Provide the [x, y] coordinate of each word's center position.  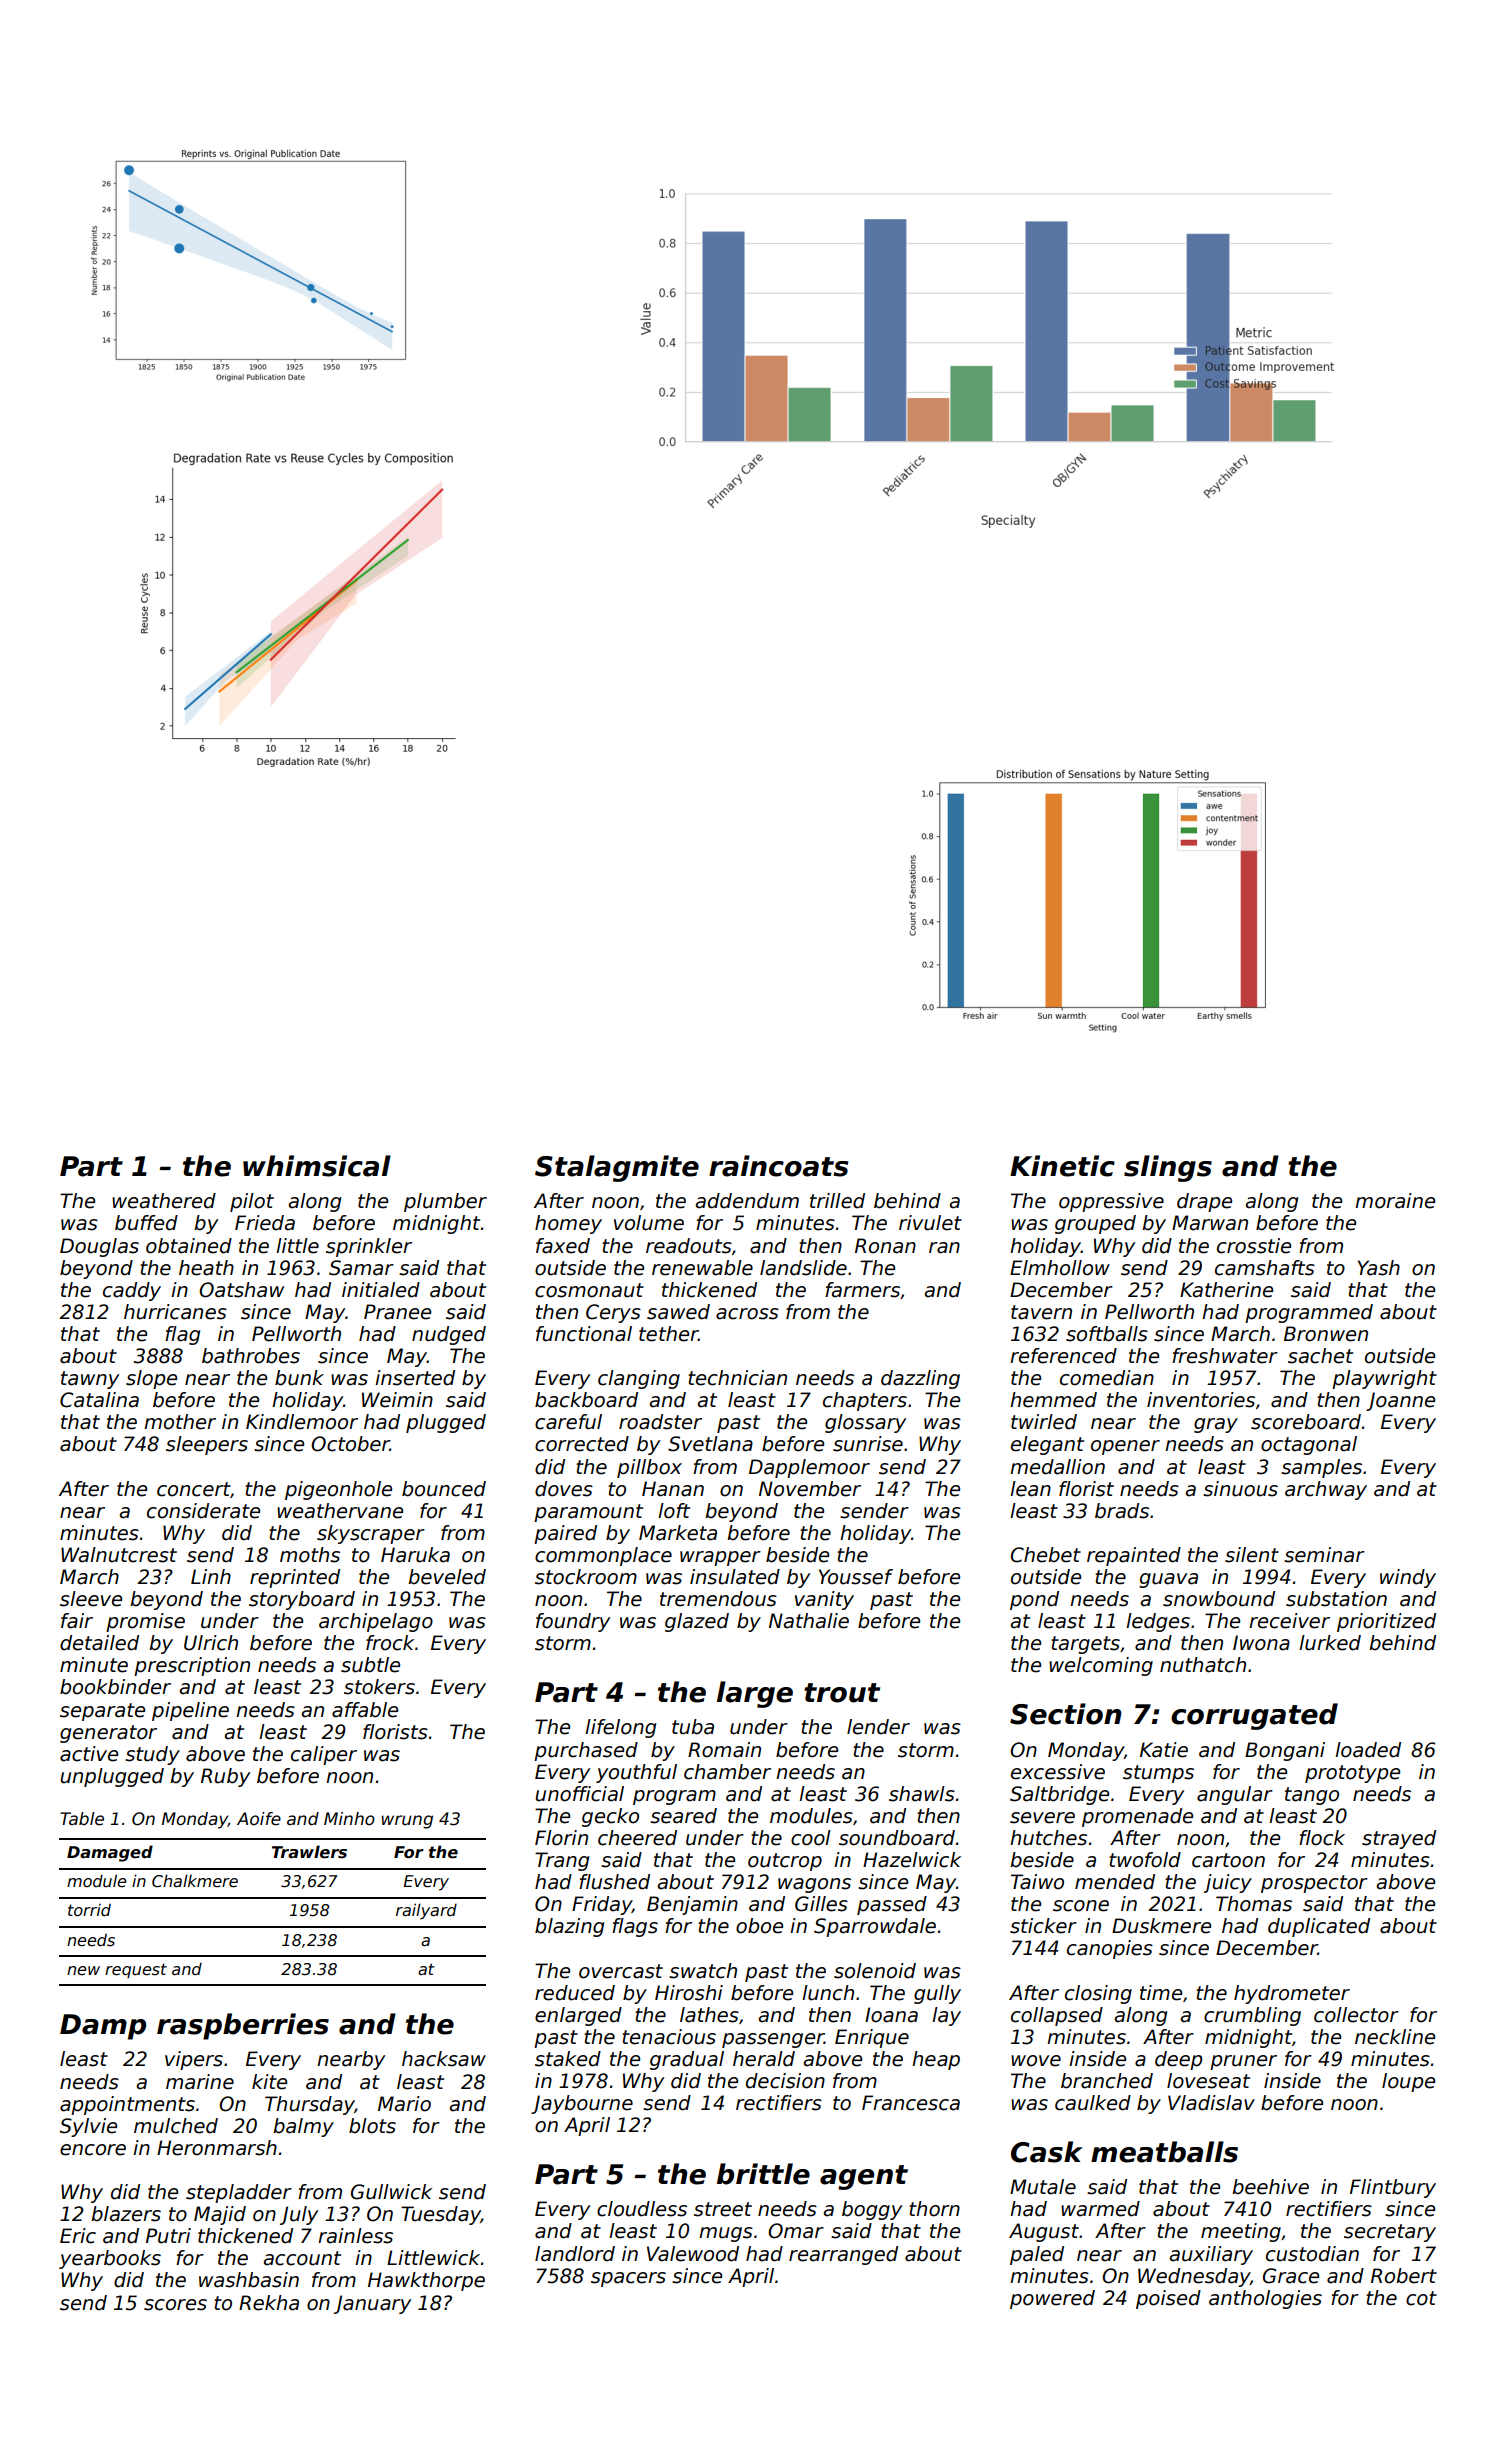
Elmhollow [1060, 1268]
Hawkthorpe [426, 2281]
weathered [164, 1201]
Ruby [225, 1777]
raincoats [778, 1166]
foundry [573, 1622]
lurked [1330, 1643]
